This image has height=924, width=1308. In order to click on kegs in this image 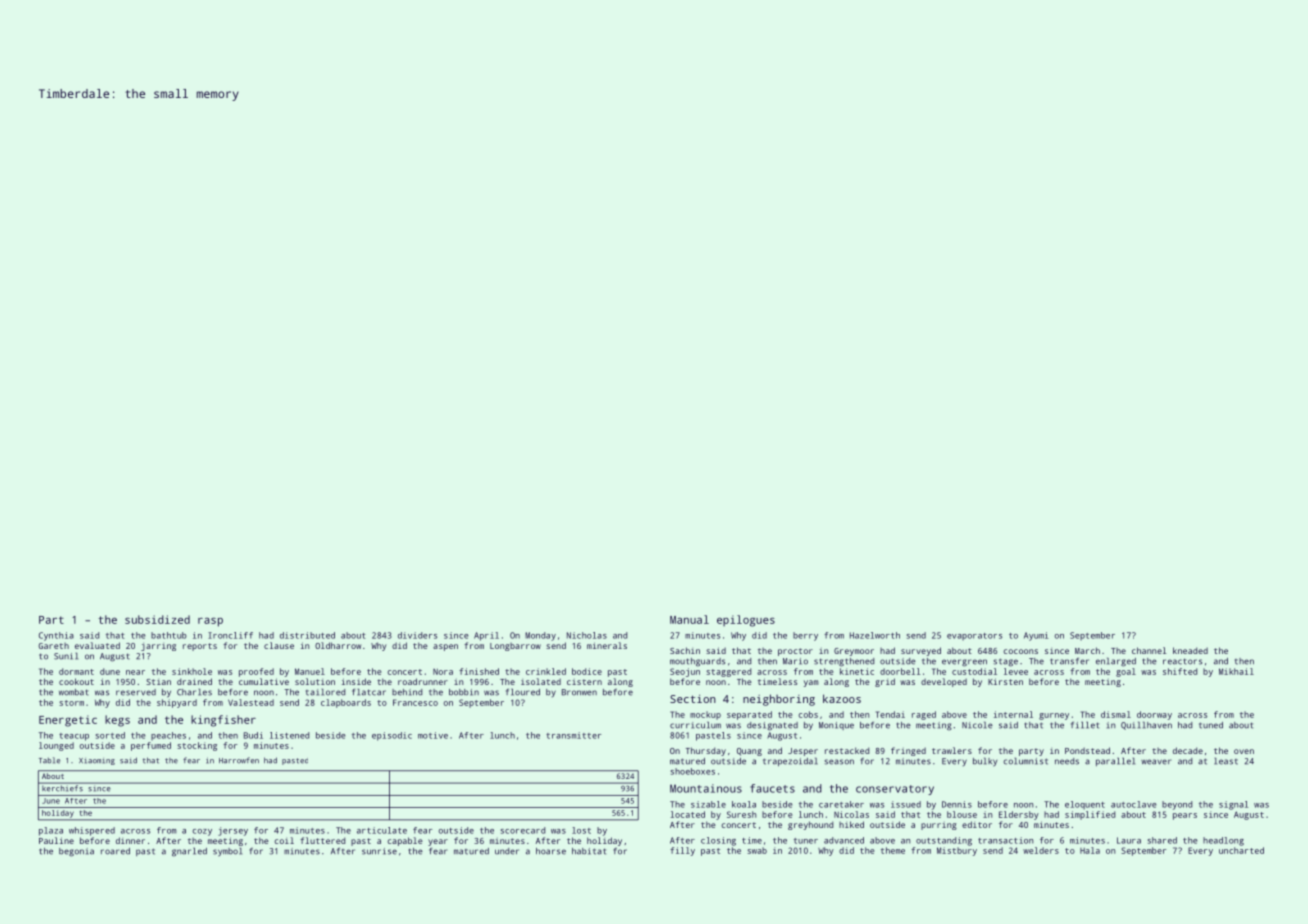, I will do `click(117, 721)`.
